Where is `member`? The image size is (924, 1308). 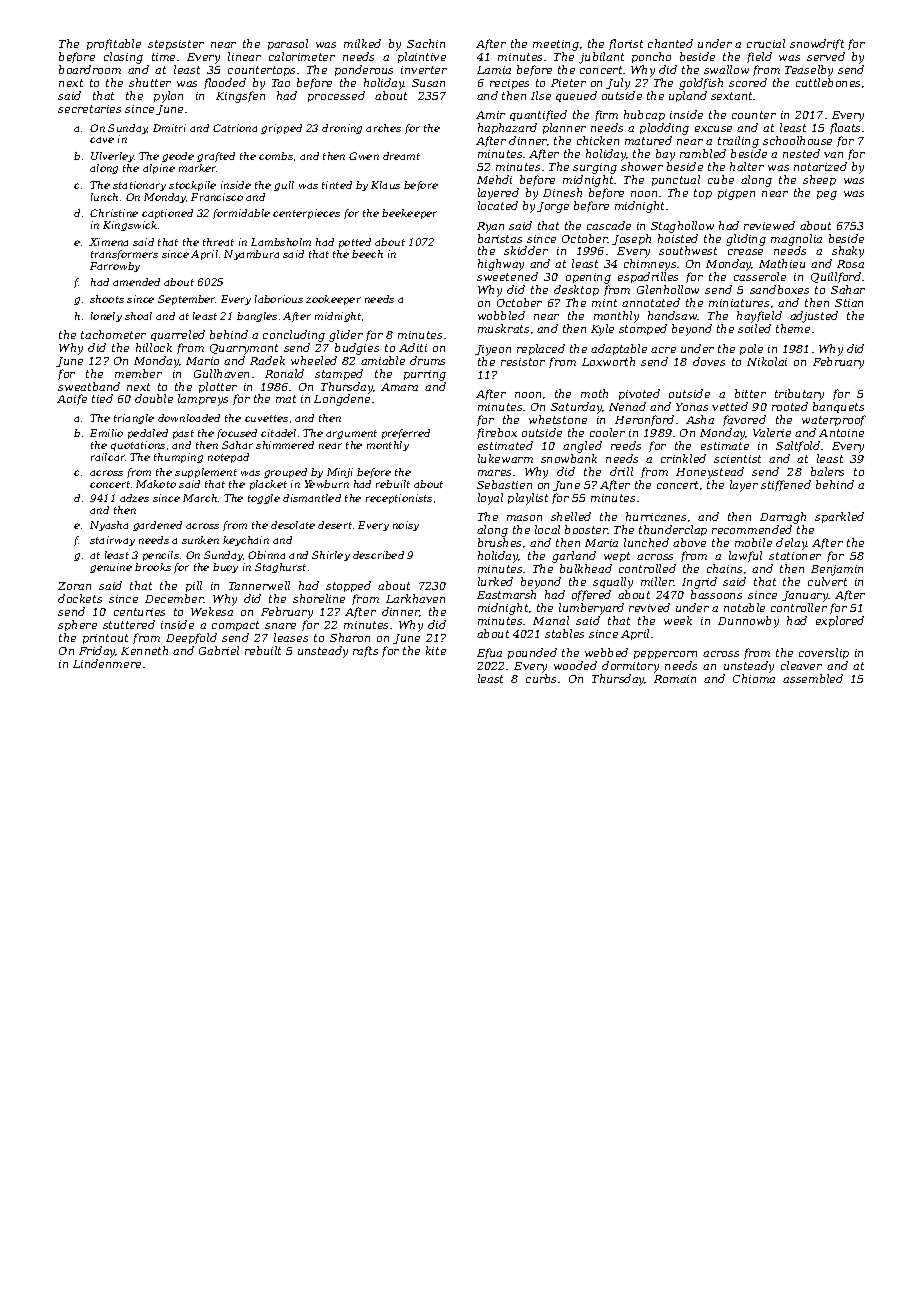 member is located at coordinates (138, 373).
